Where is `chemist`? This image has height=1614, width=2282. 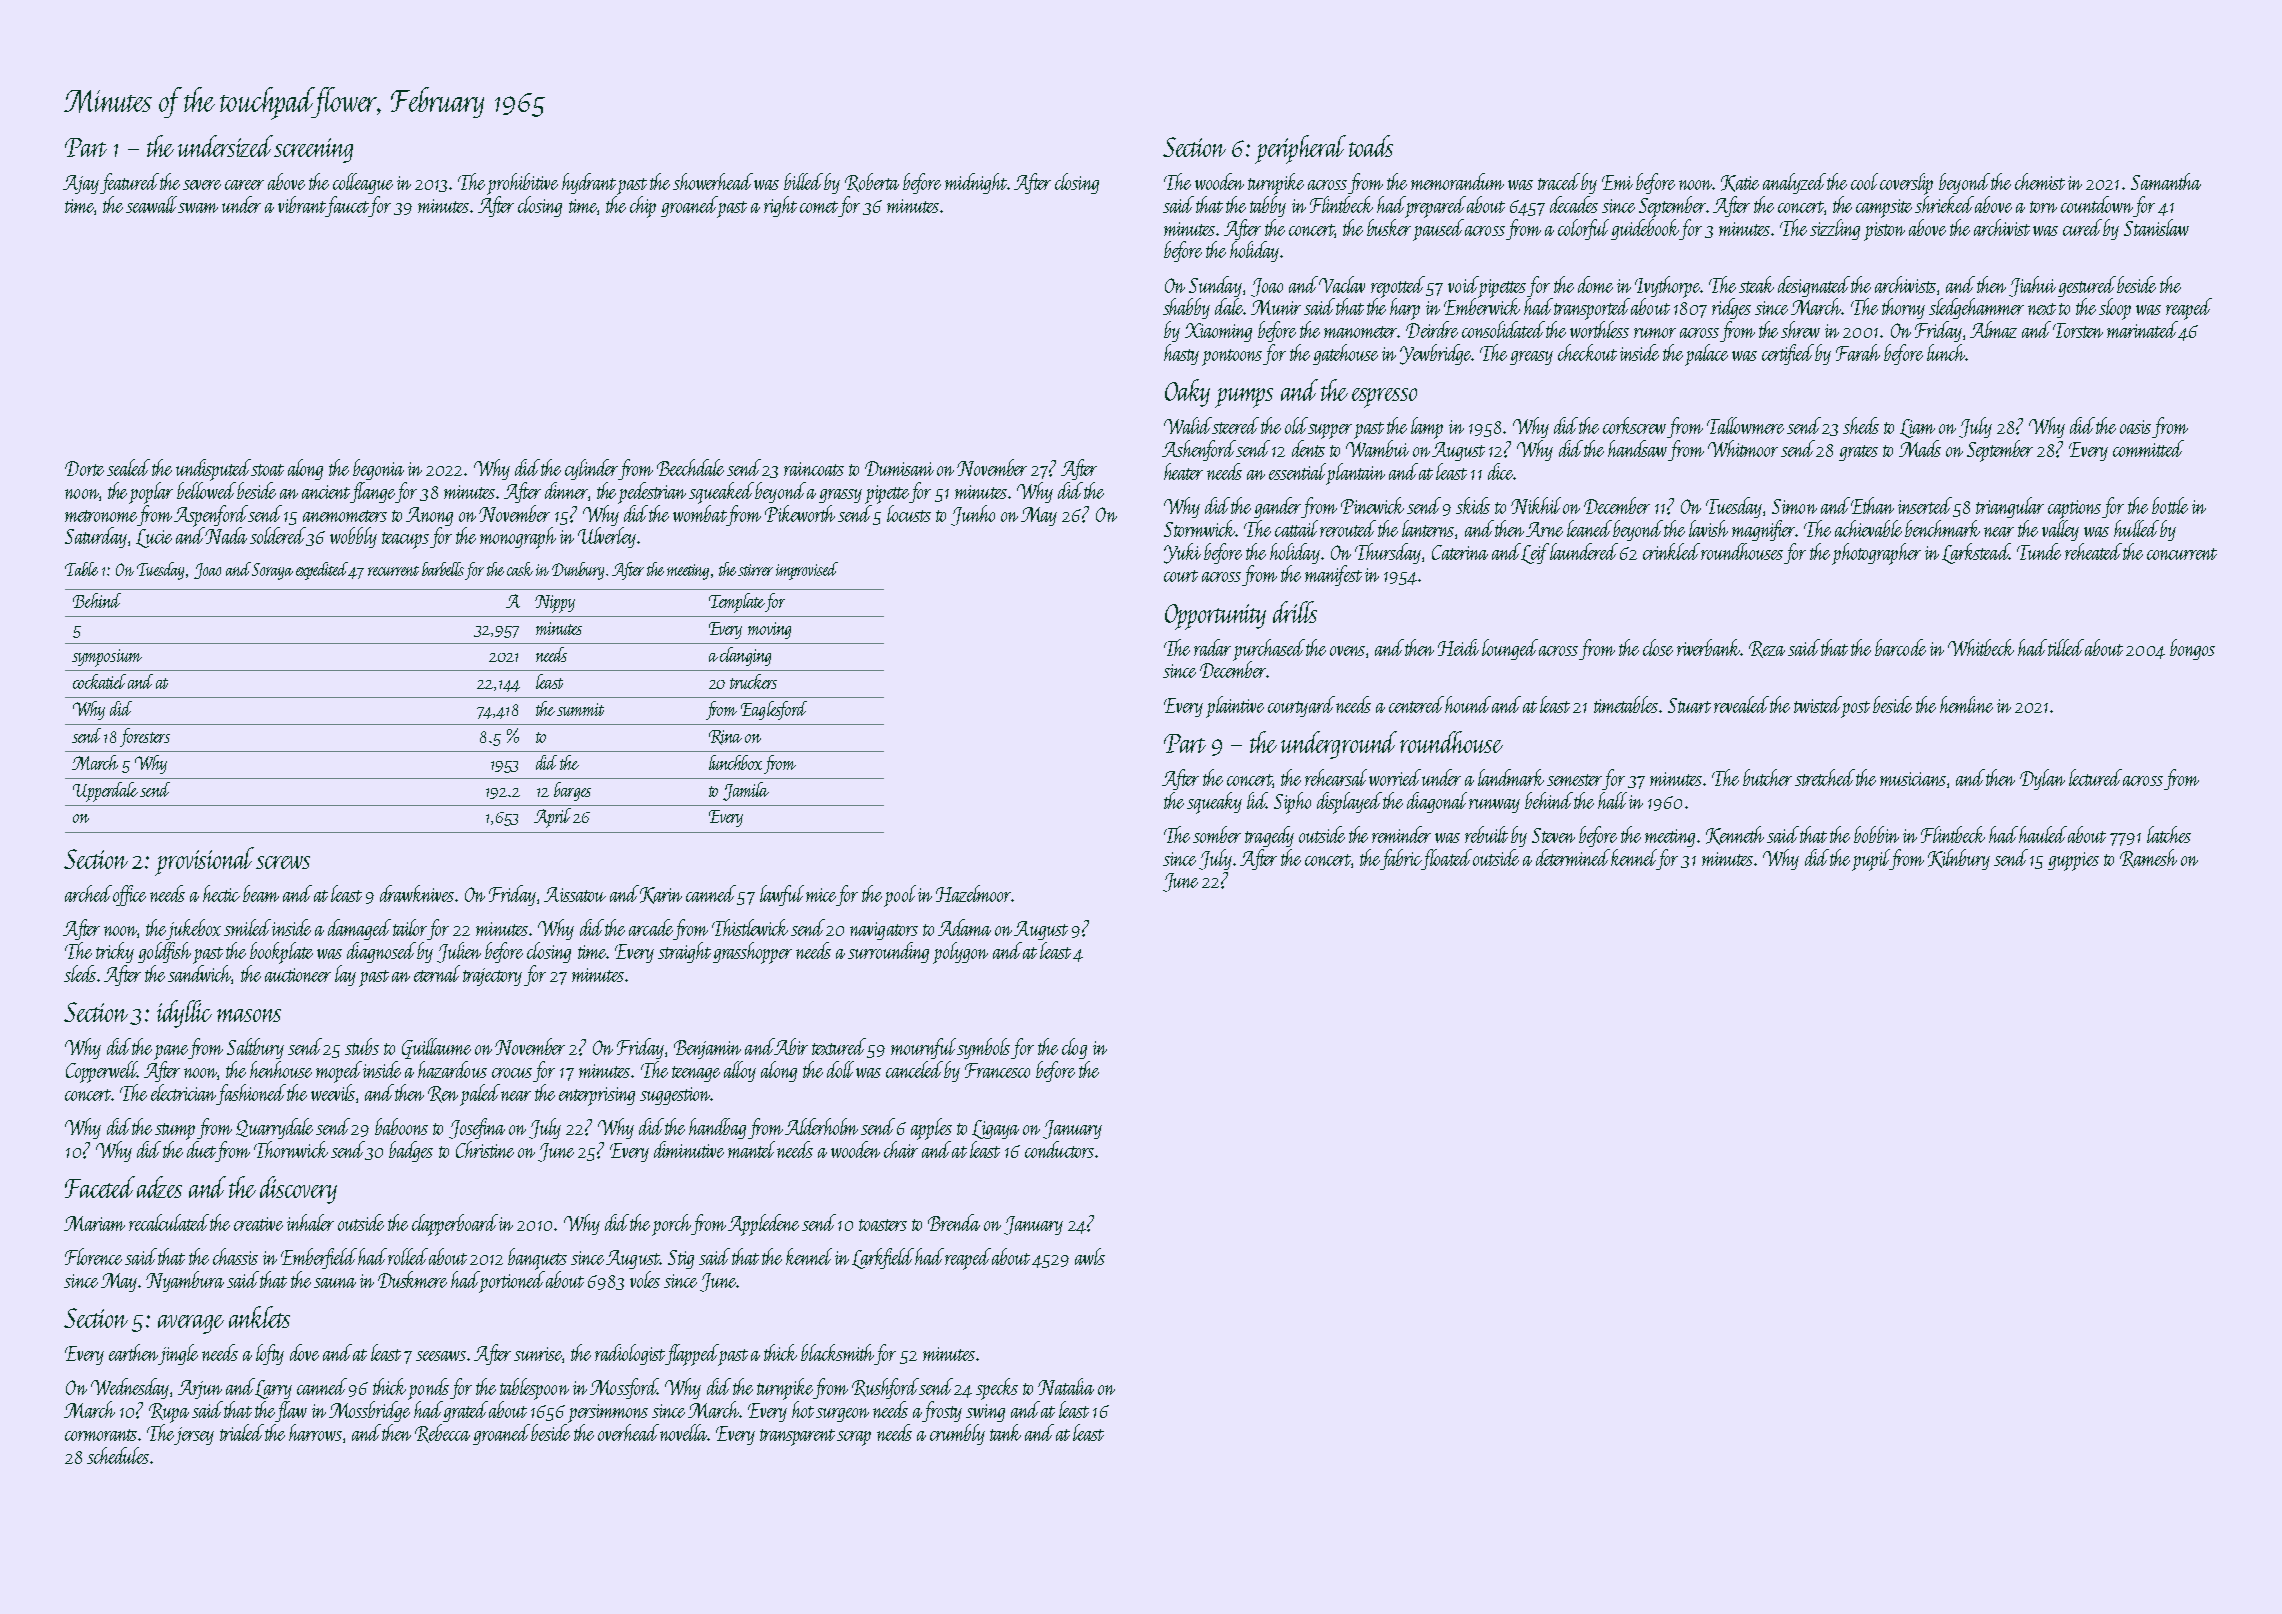 chemist is located at coordinates (2040, 181).
